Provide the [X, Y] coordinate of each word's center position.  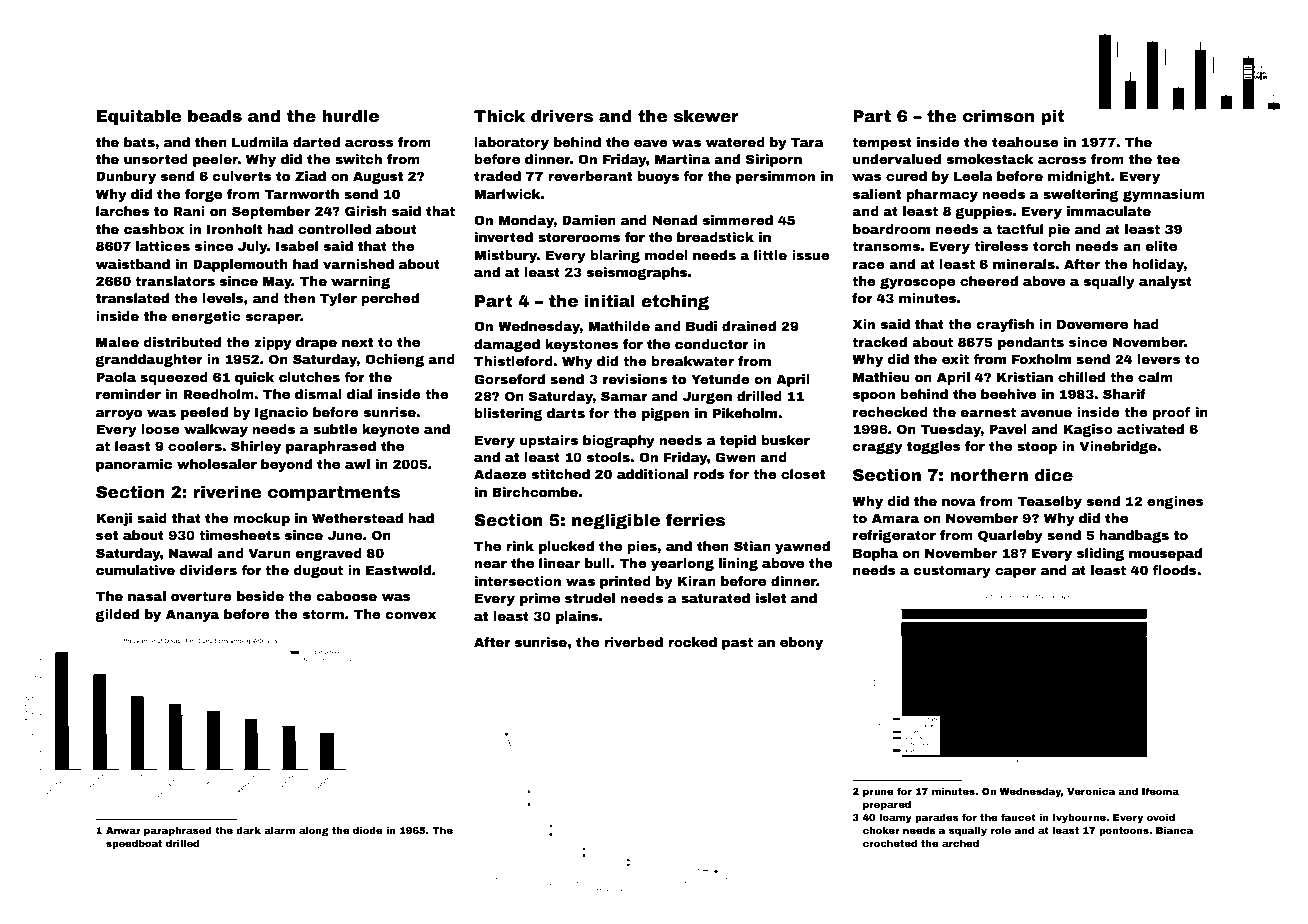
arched [960, 843]
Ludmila [260, 142]
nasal [147, 596]
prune [878, 793]
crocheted [890, 843]
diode [368, 830]
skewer [706, 116]
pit [1053, 118]
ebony [801, 643]
